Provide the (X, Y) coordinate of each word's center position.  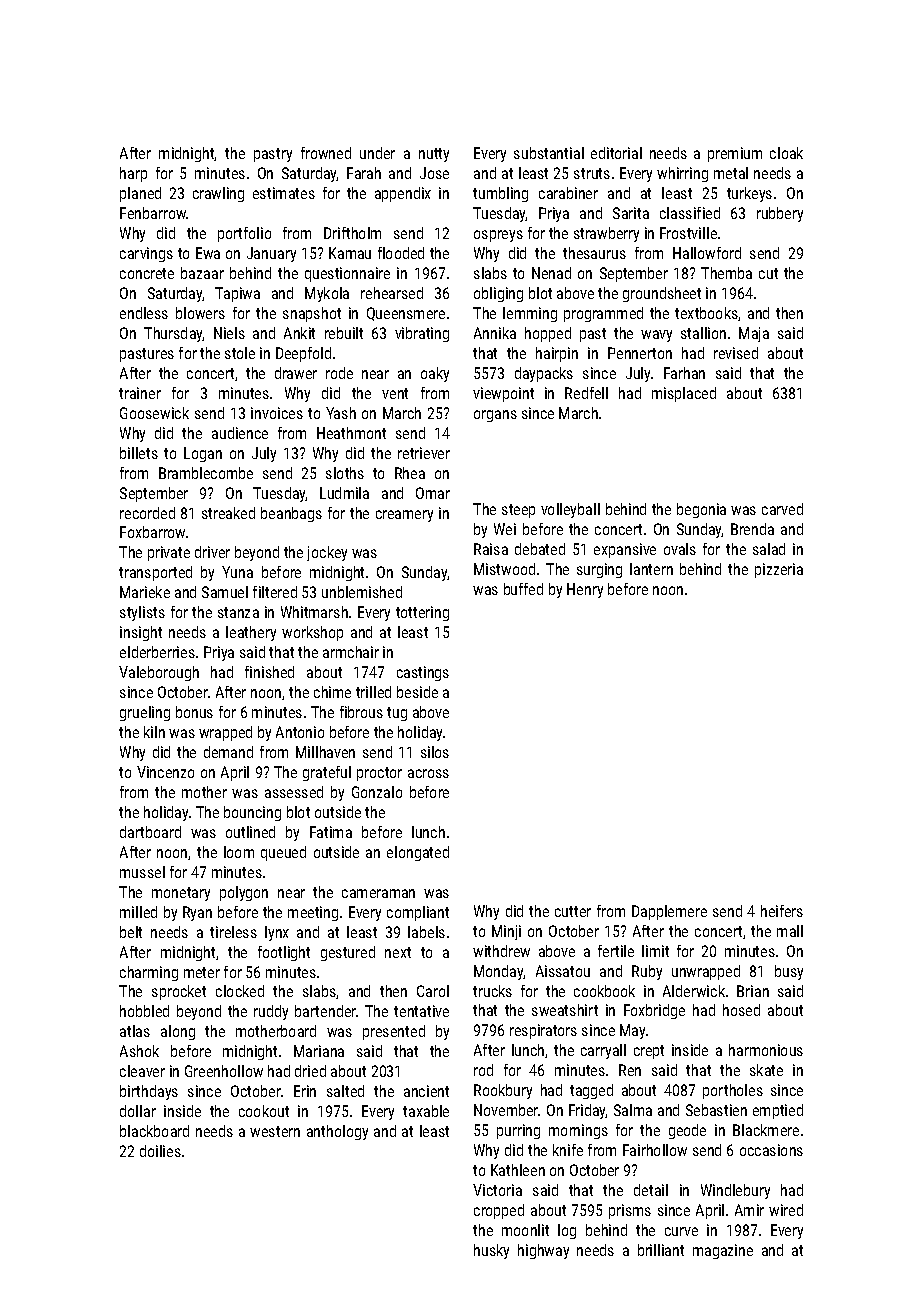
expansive (625, 550)
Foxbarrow (152, 532)
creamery (404, 516)
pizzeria (779, 570)
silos (435, 752)
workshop (312, 633)
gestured (348, 953)
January (271, 254)
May (632, 1031)
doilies (160, 1151)
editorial (616, 153)
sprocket (179, 992)
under (377, 153)
